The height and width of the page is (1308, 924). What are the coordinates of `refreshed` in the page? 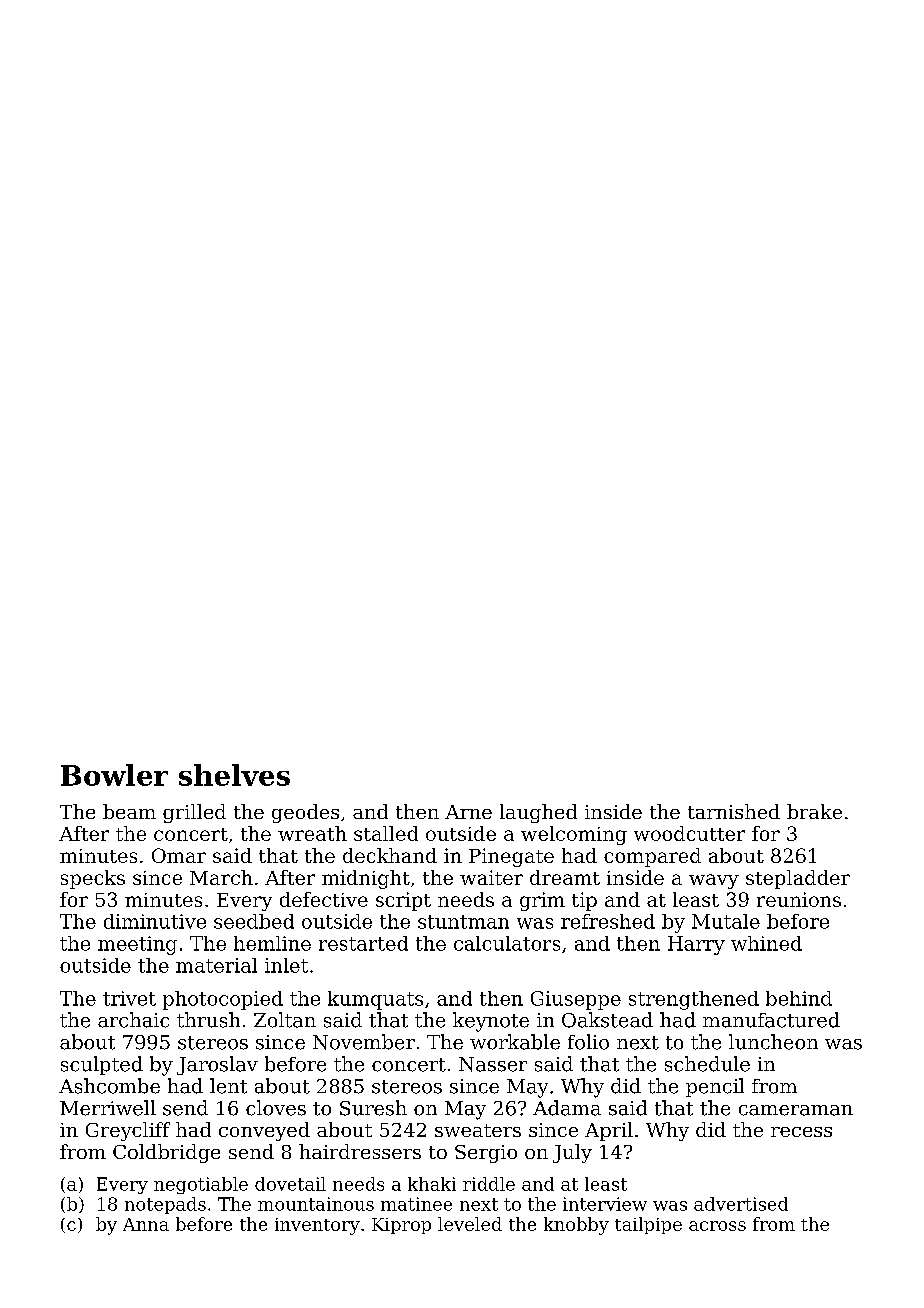 It's located at (608, 921).
